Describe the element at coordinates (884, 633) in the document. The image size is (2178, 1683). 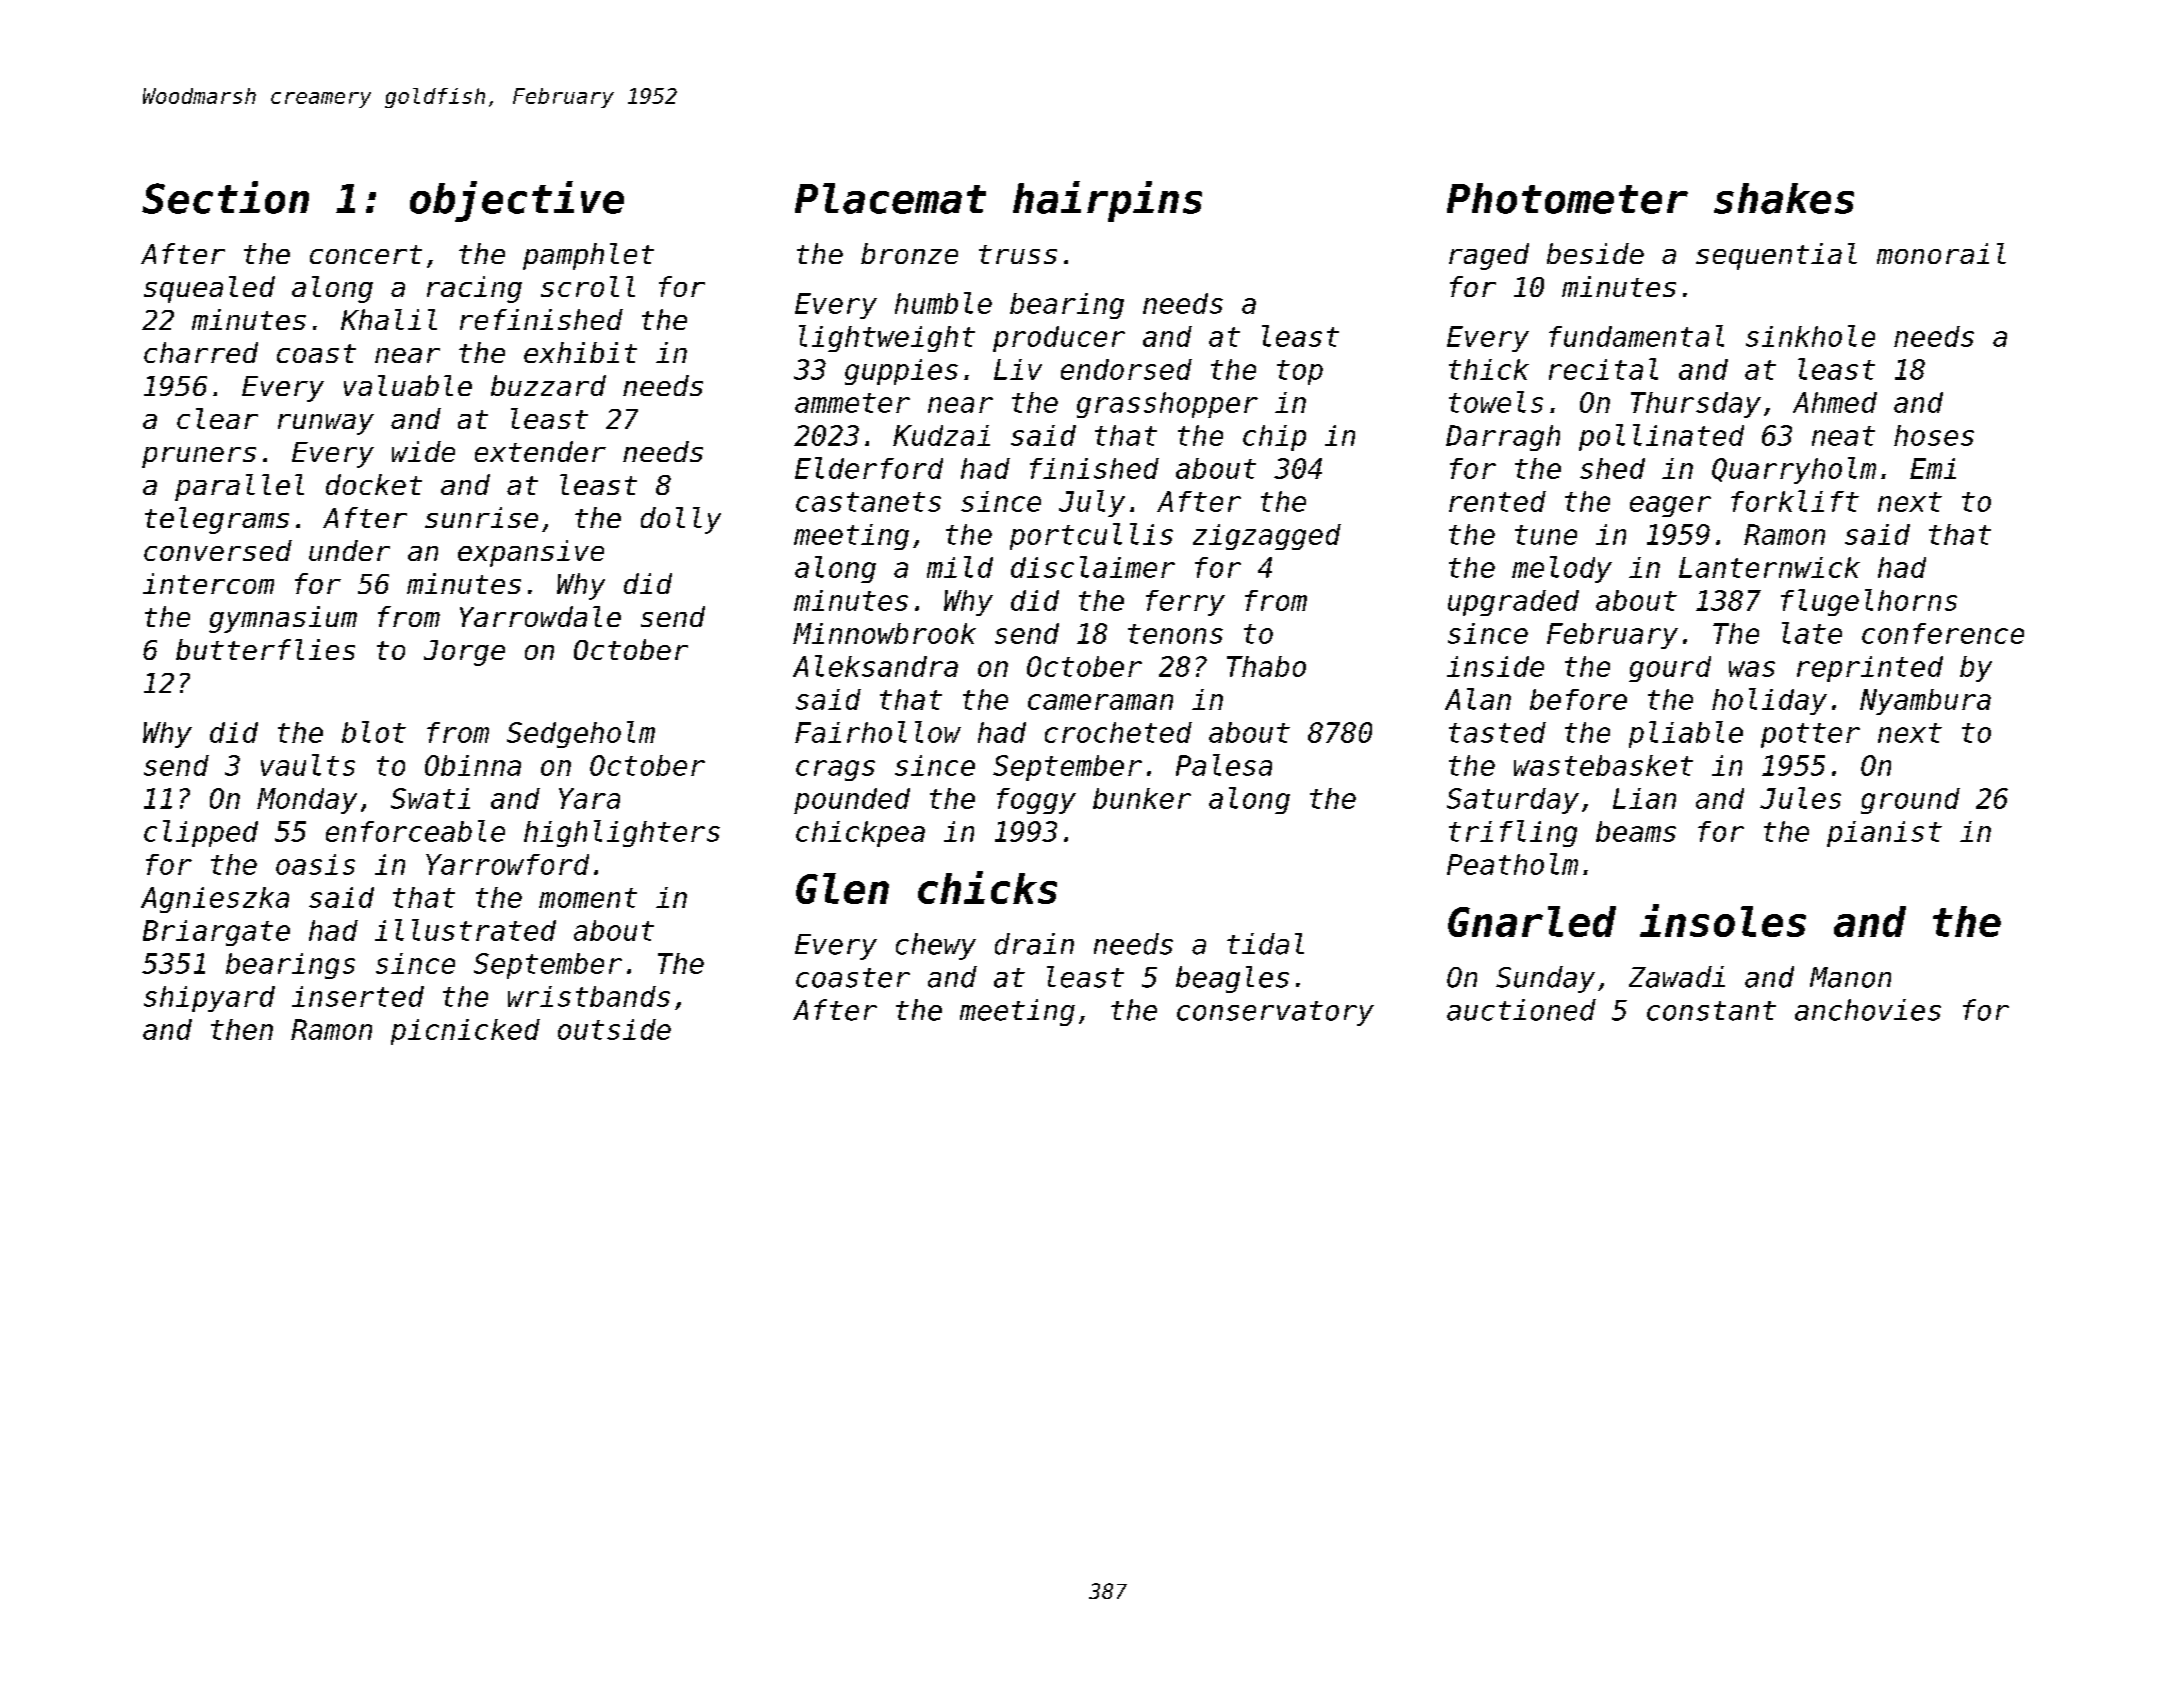
I see `Minnowbrook` at that location.
